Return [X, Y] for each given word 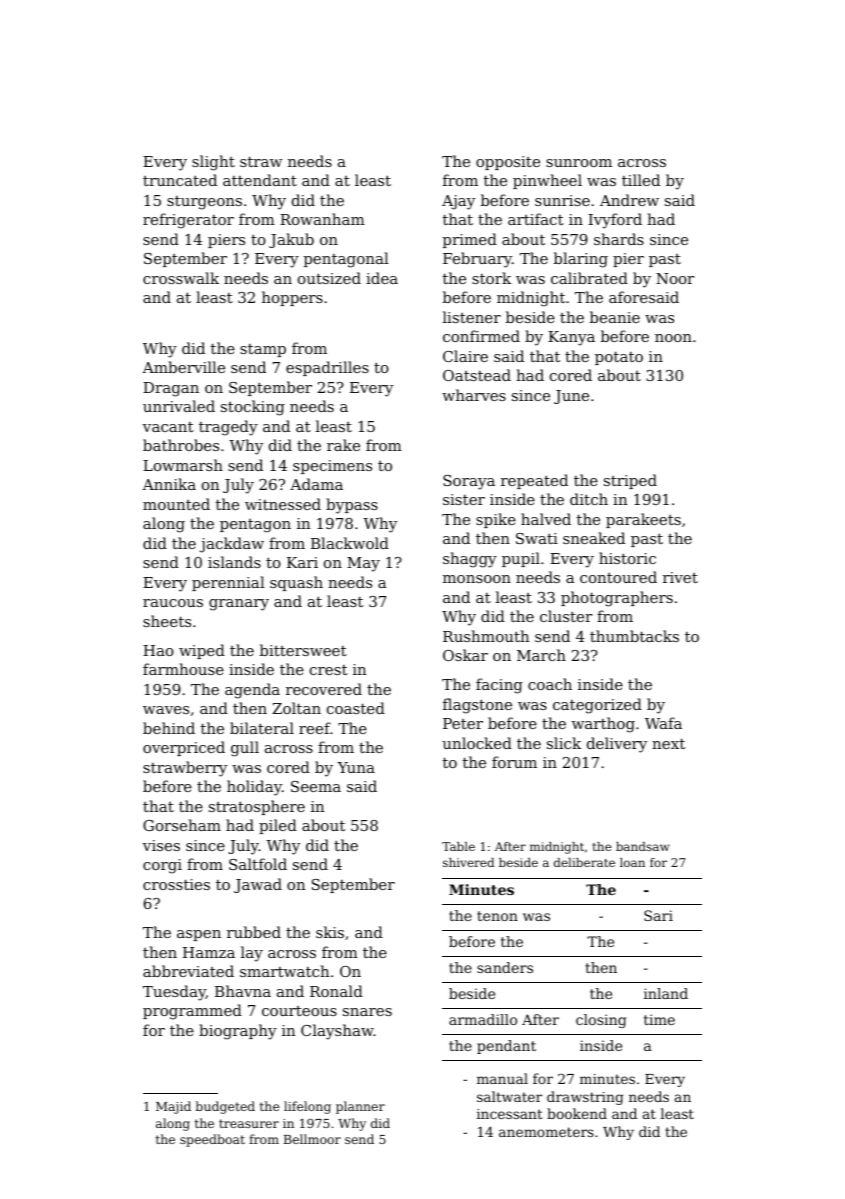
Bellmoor [312, 1139]
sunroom [579, 163]
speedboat [212, 1140]
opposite [508, 163]
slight [213, 163]
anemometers [546, 1132]
